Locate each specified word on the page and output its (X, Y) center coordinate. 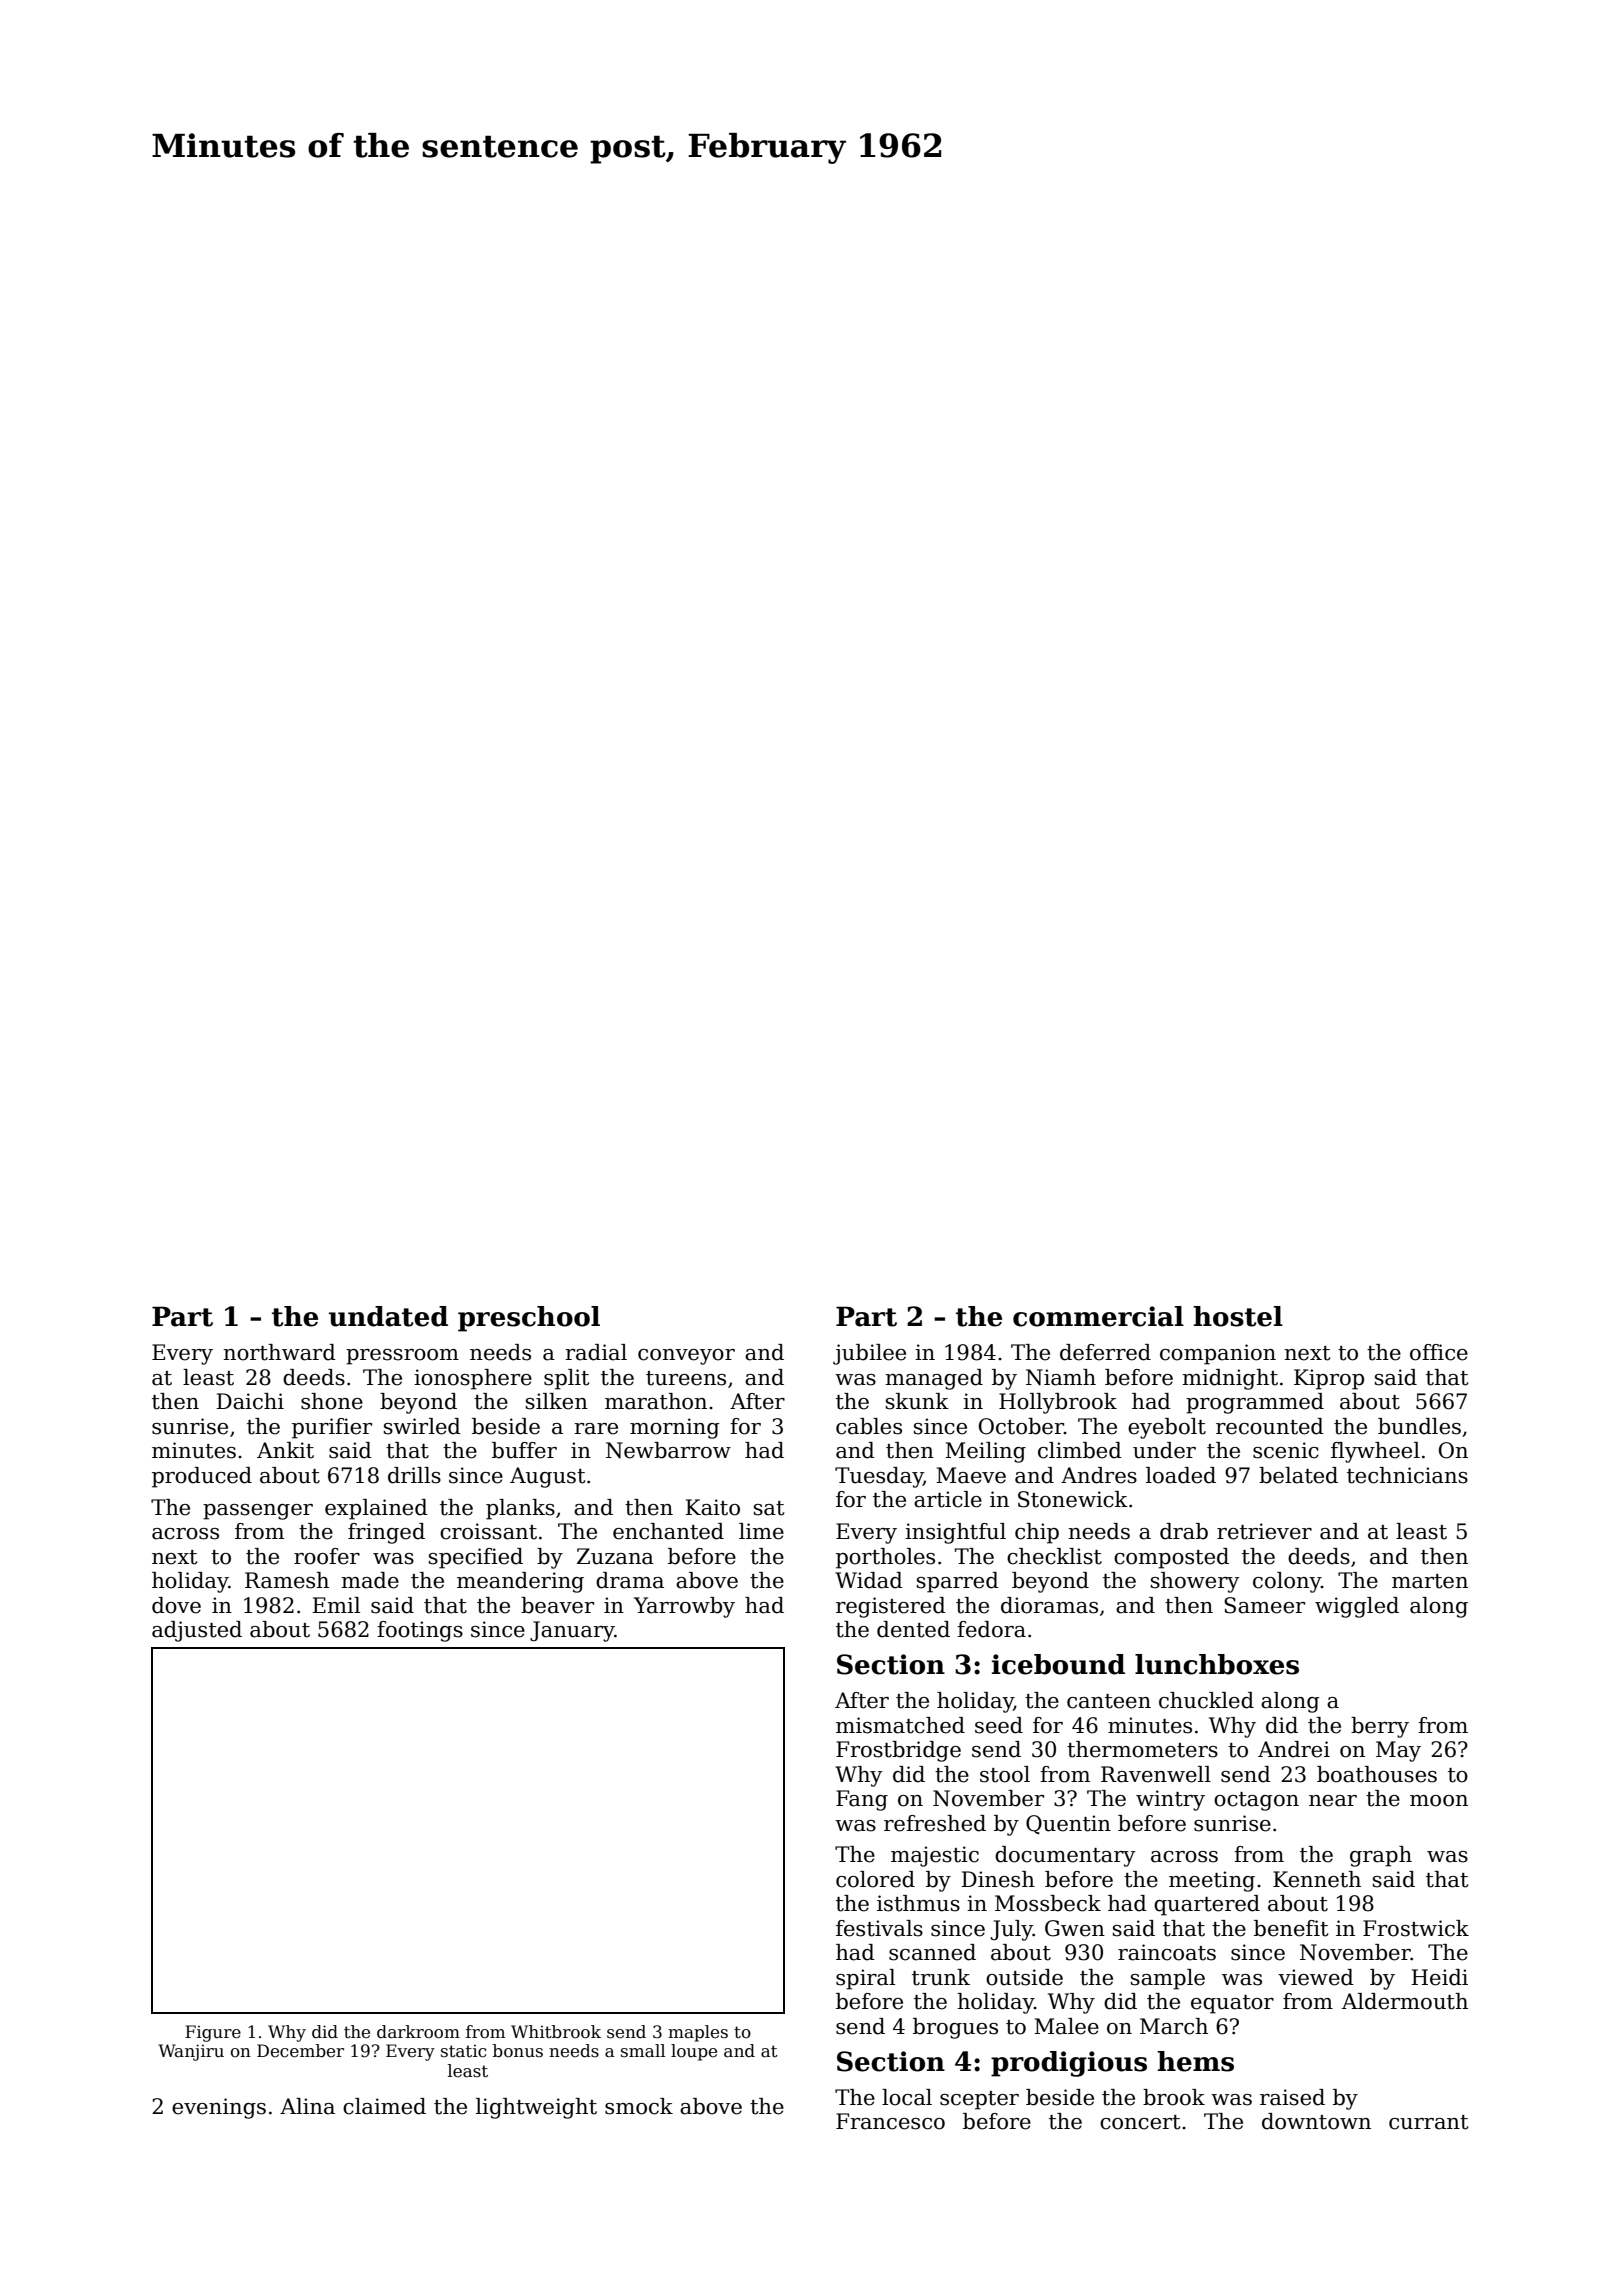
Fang (862, 1800)
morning (675, 1428)
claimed (384, 2106)
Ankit (285, 1450)
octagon (1256, 1801)
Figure (213, 2033)
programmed (1255, 1403)
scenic (1286, 1450)
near (1333, 1801)
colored (875, 1879)
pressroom (402, 1357)
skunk (917, 1401)
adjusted (197, 1631)
